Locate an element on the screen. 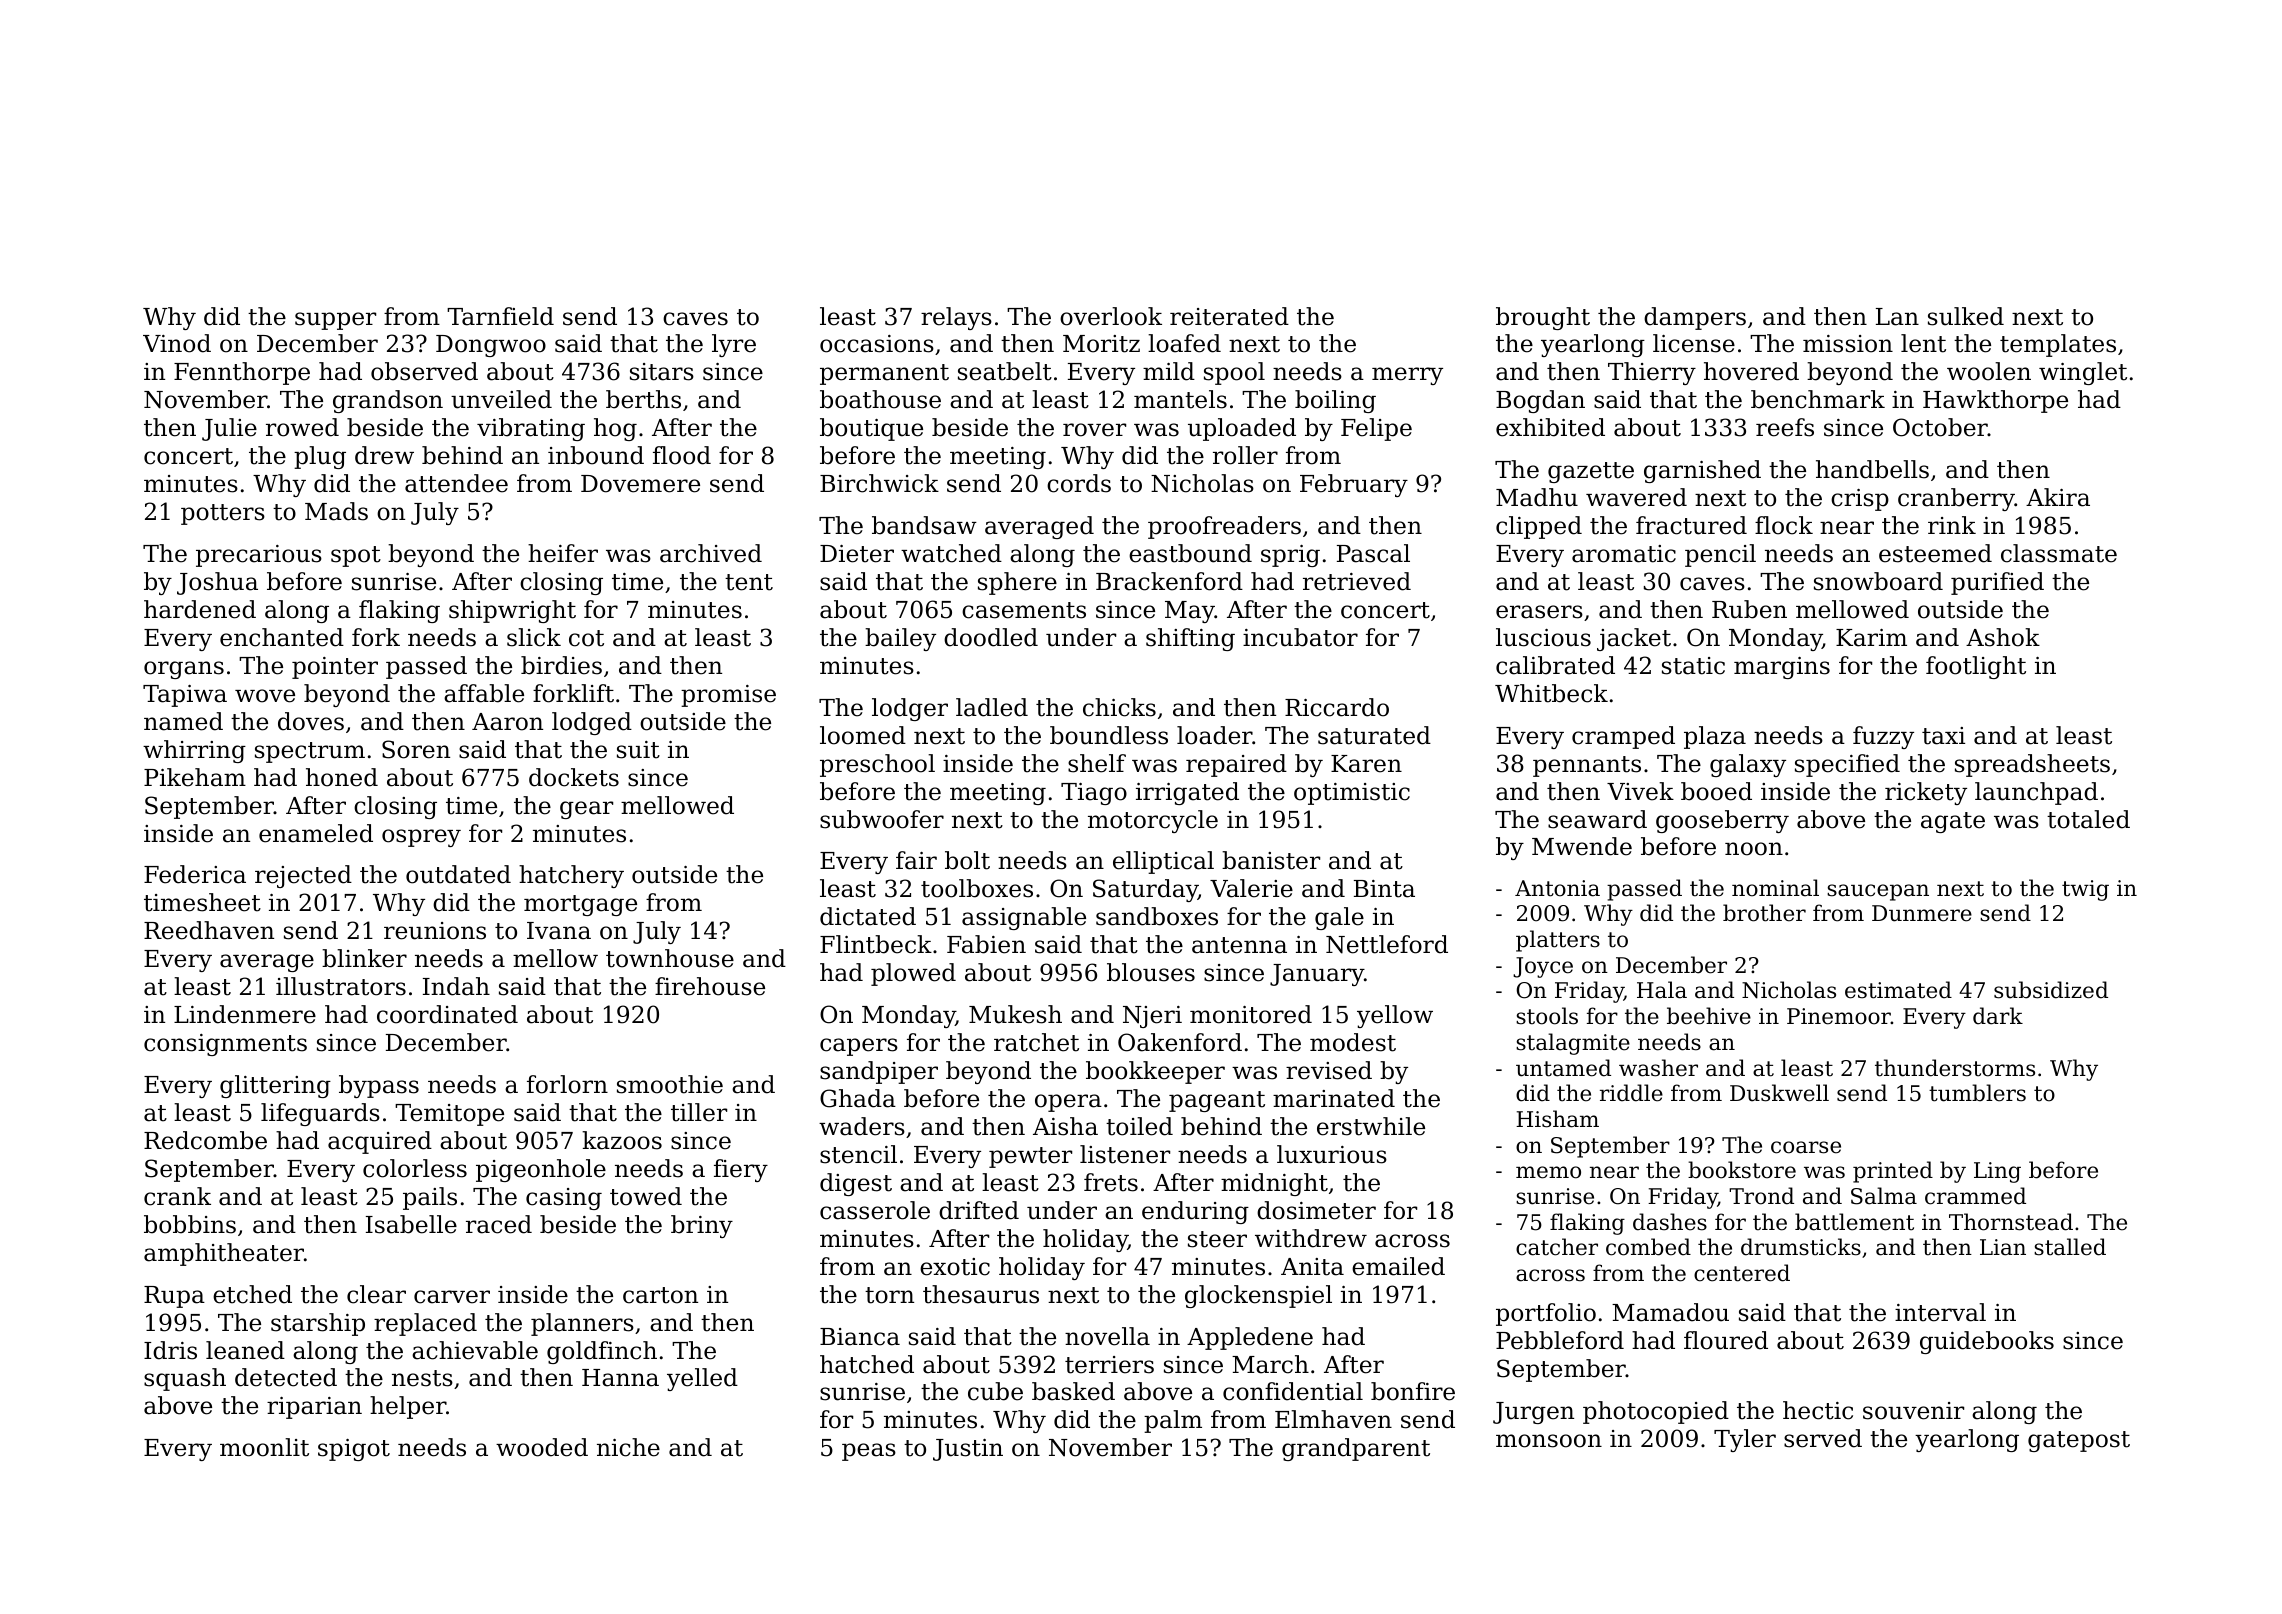  brother is located at coordinates (1764, 913).
